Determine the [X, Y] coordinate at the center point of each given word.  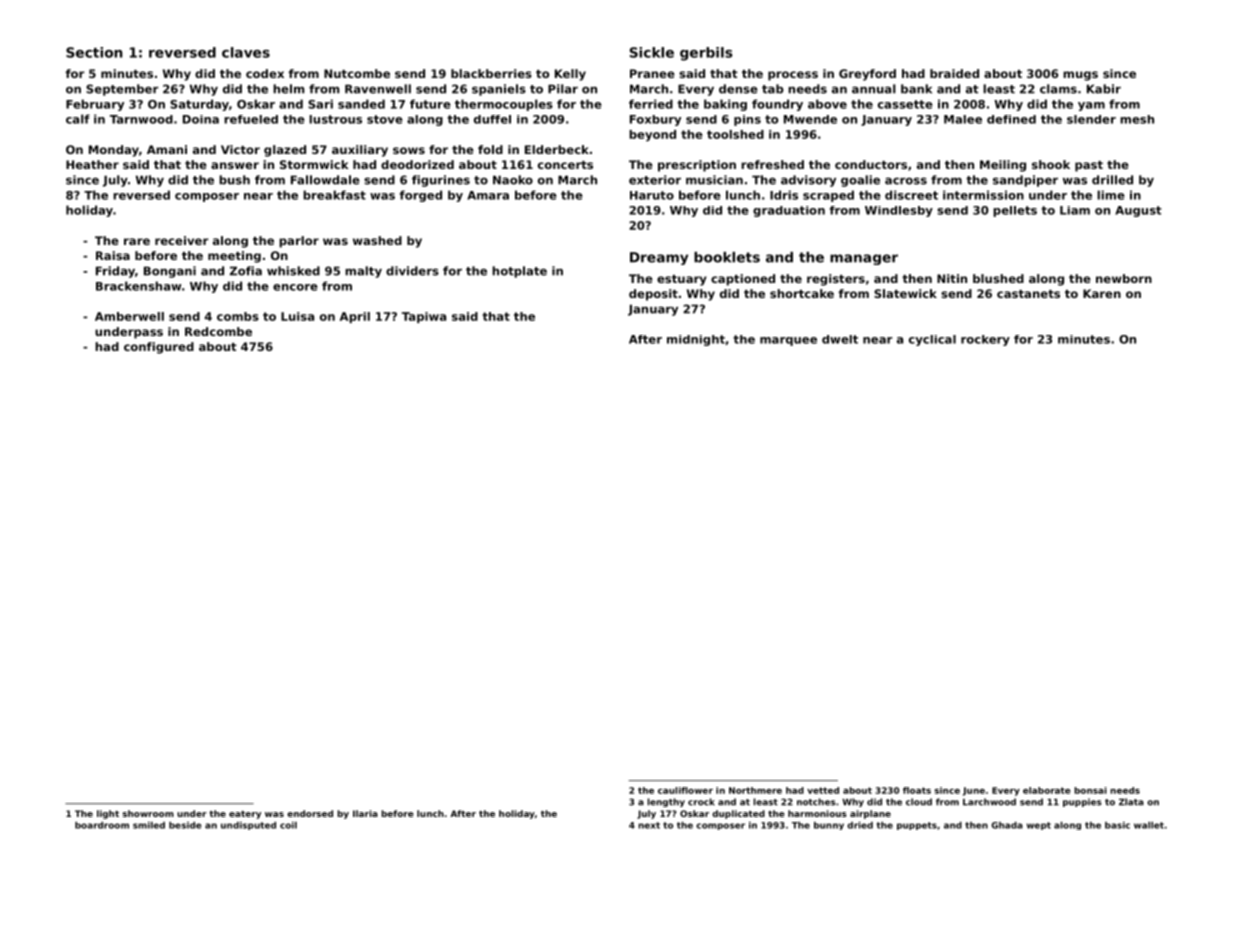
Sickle [652, 52]
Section [94, 52]
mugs [1080, 76]
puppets [917, 826]
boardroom [102, 825]
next [649, 825]
